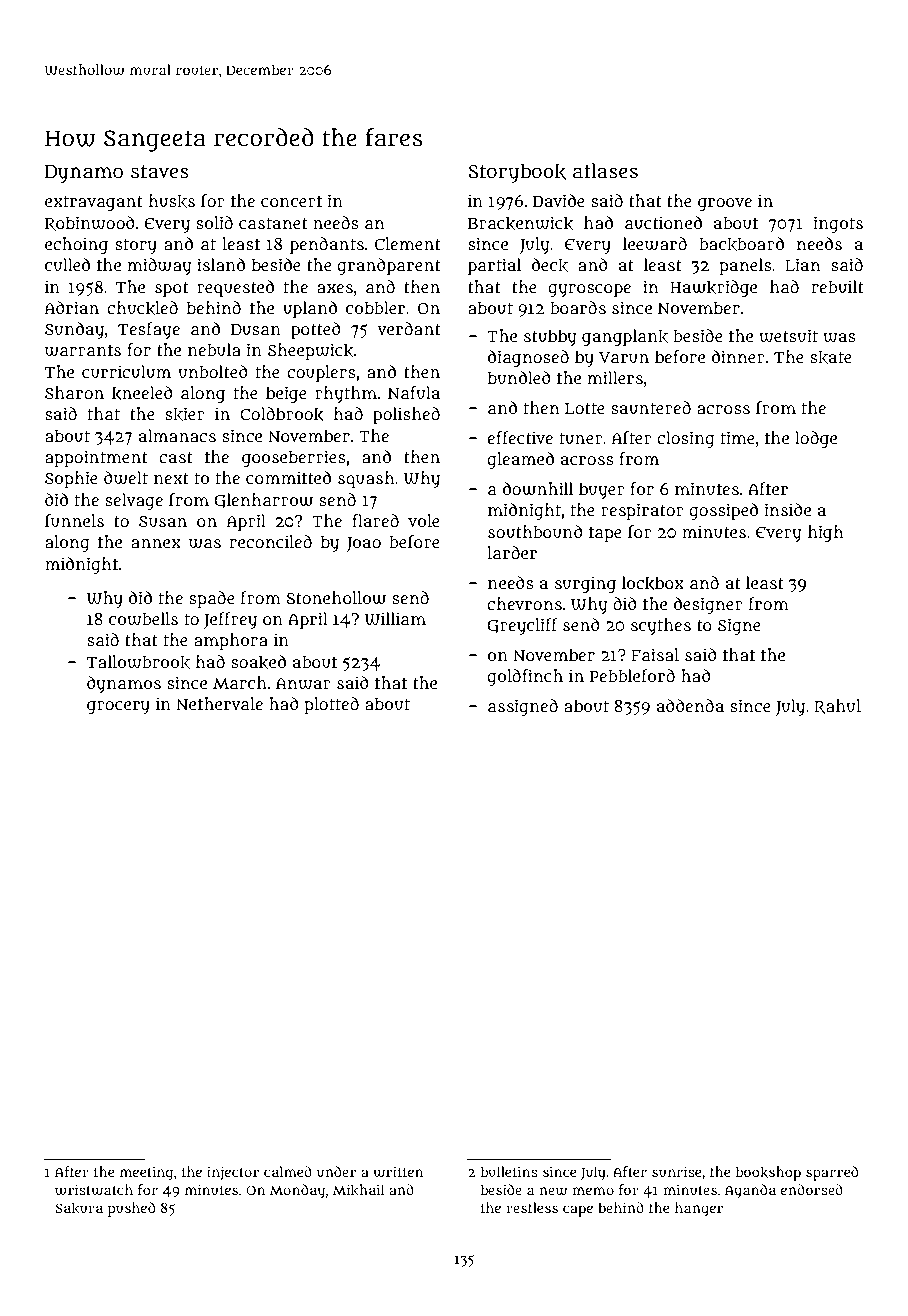  Describe the element at coordinates (131, 1209) in the image. I see `pushed` at that location.
